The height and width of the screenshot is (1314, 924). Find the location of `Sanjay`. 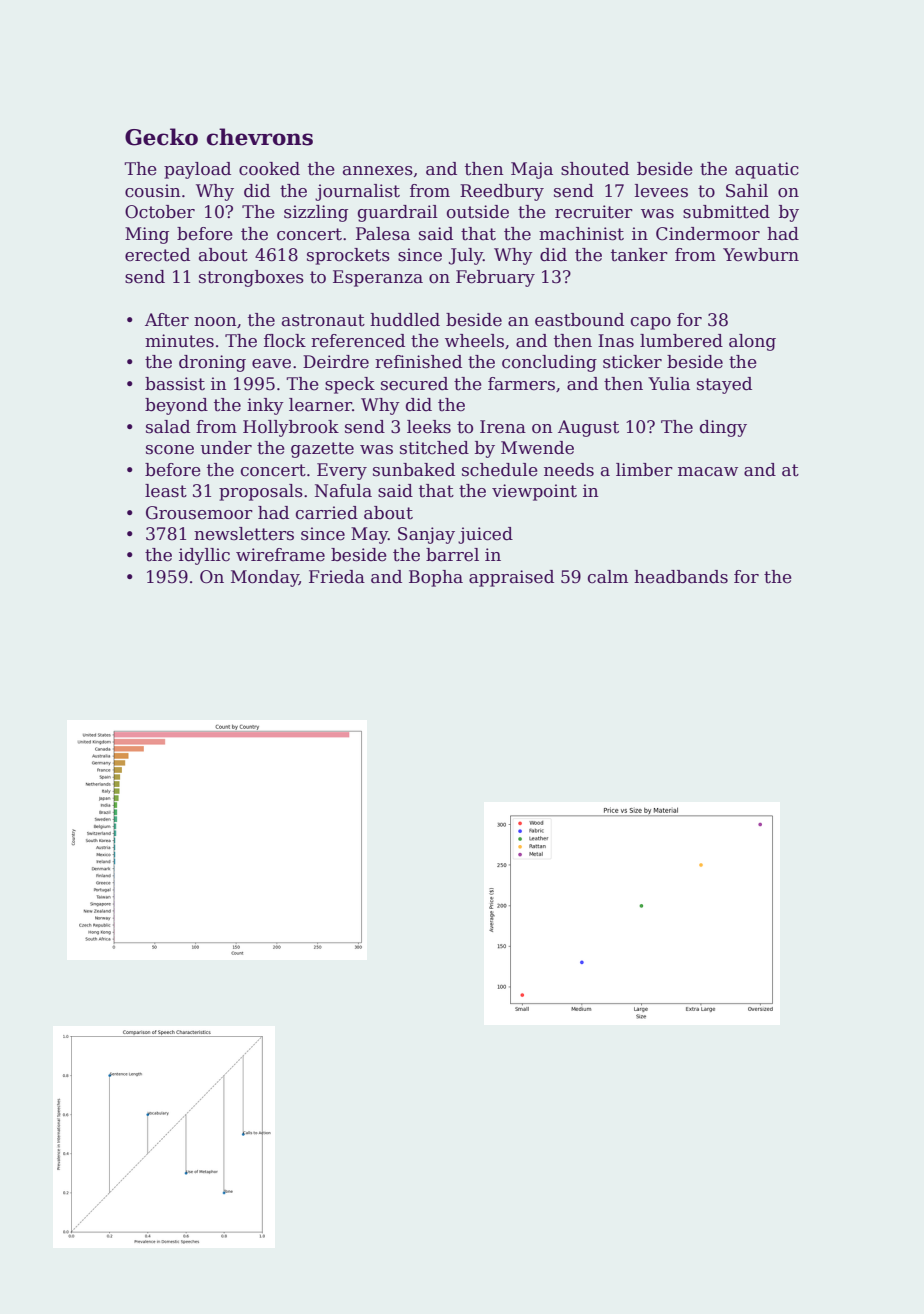

Sanjay is located at coordinates (426, 535).
